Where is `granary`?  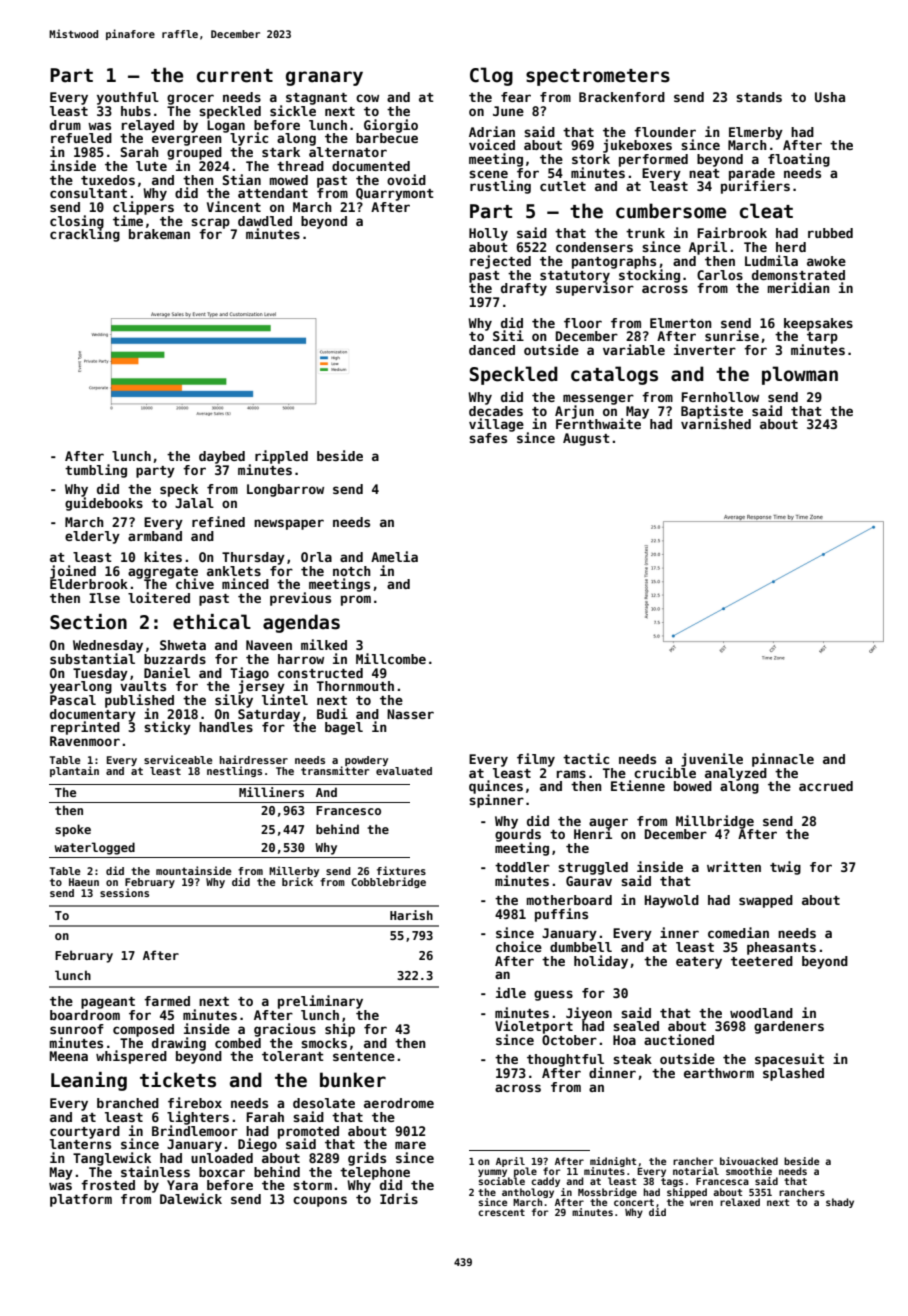
granary is located at coordinates (324, 78).
